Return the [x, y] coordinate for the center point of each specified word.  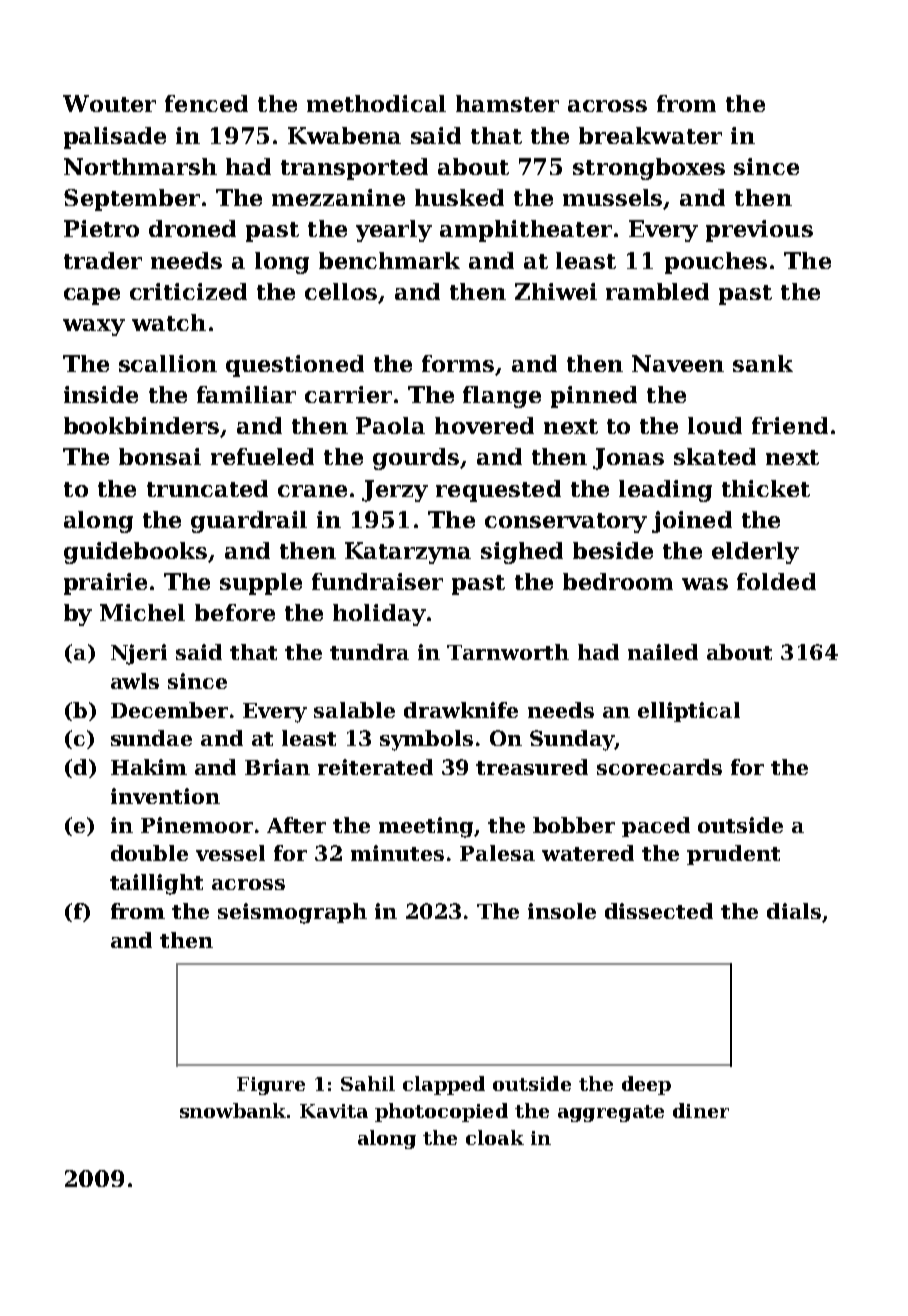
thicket [766, 488]
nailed [663, 652]
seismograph [292, 913]
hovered [484, 425]
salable [354, 710]
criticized [188, 291]
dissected [659, 911]
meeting [426, 827]
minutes [397, 853]
